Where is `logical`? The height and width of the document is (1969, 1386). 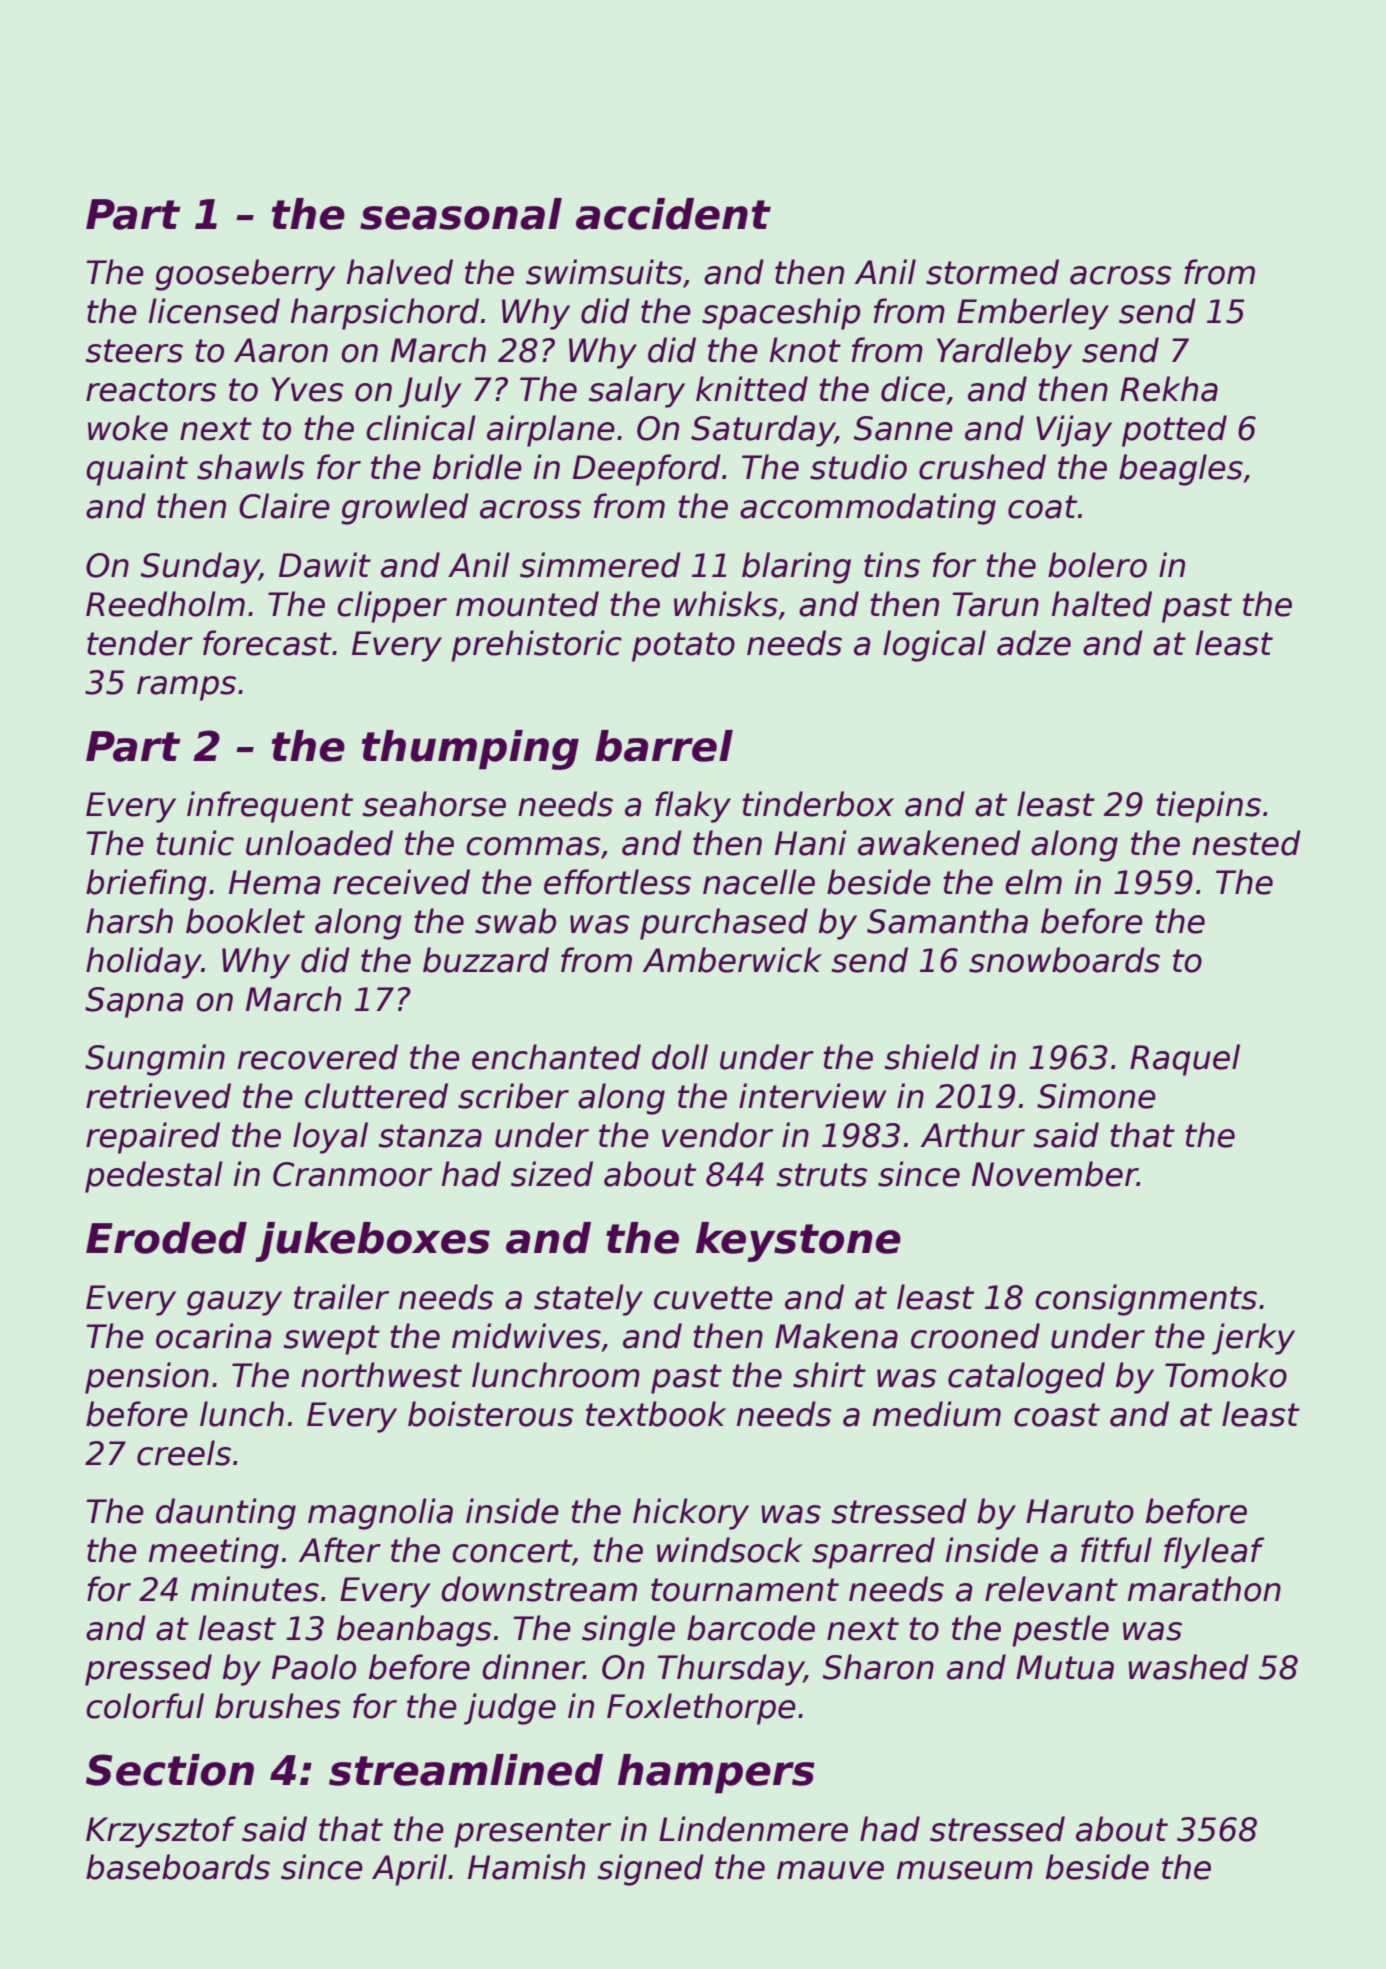 logical is located at coordinates (934, 646).
